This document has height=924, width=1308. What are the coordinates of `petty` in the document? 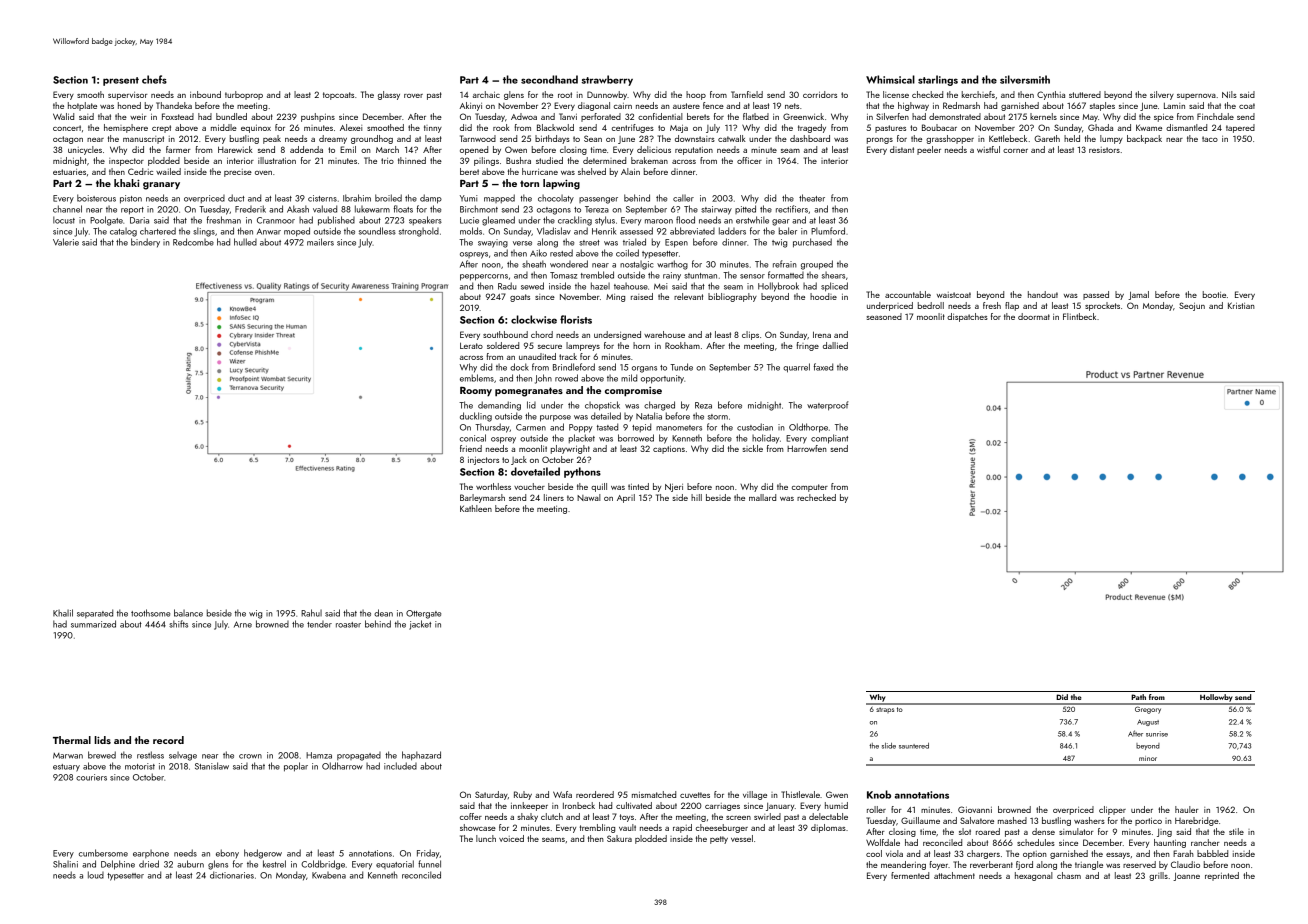 It's located at (719, 840).
